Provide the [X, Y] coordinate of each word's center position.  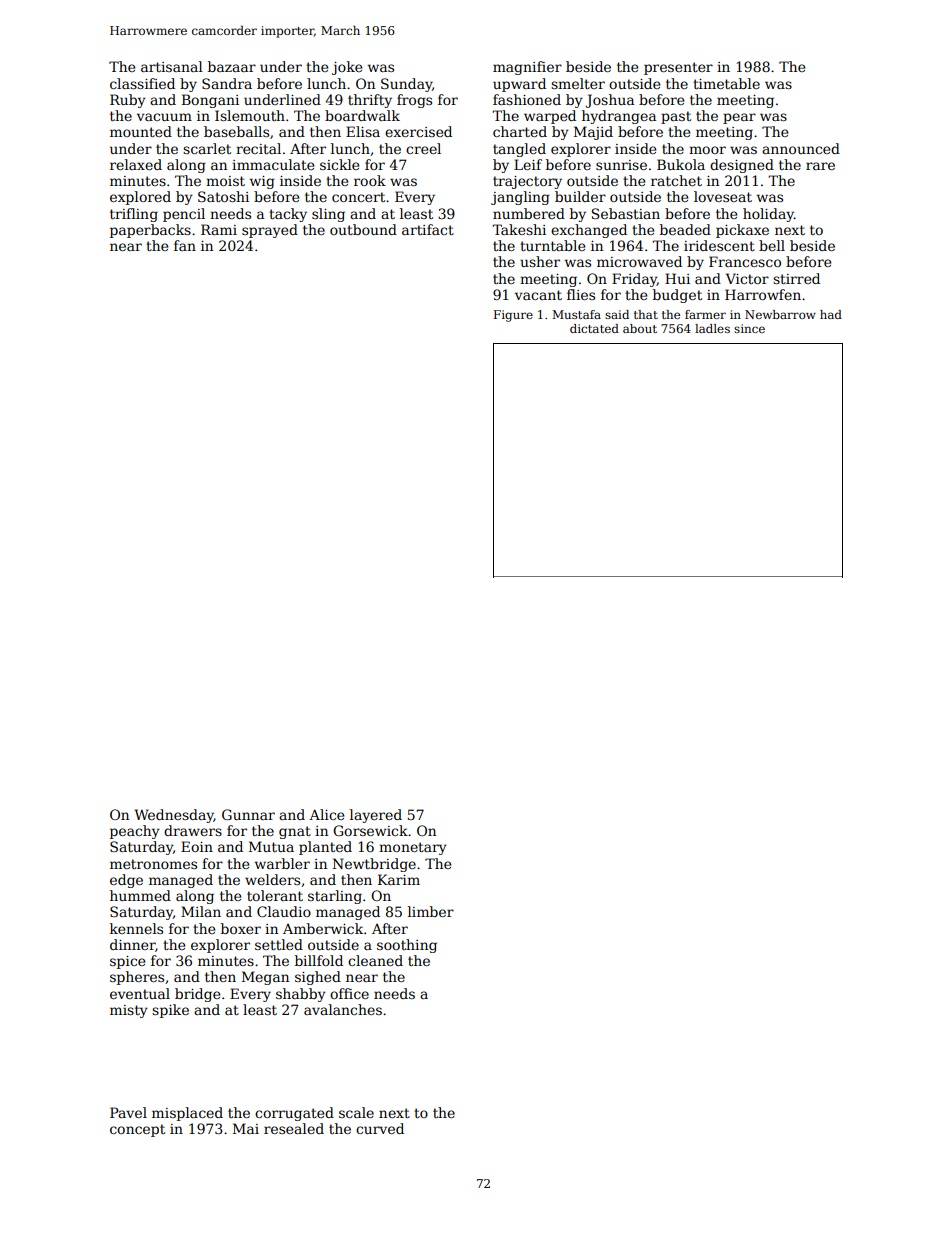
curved [380, 1128]
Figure [513, 316]
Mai [246, 1128]
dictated [594, 328]
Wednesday [174, 816]
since [749, 328]
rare [820, 166]
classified [142, 83]
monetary [413, 848]
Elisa [363, 131]
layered [376, 816]
